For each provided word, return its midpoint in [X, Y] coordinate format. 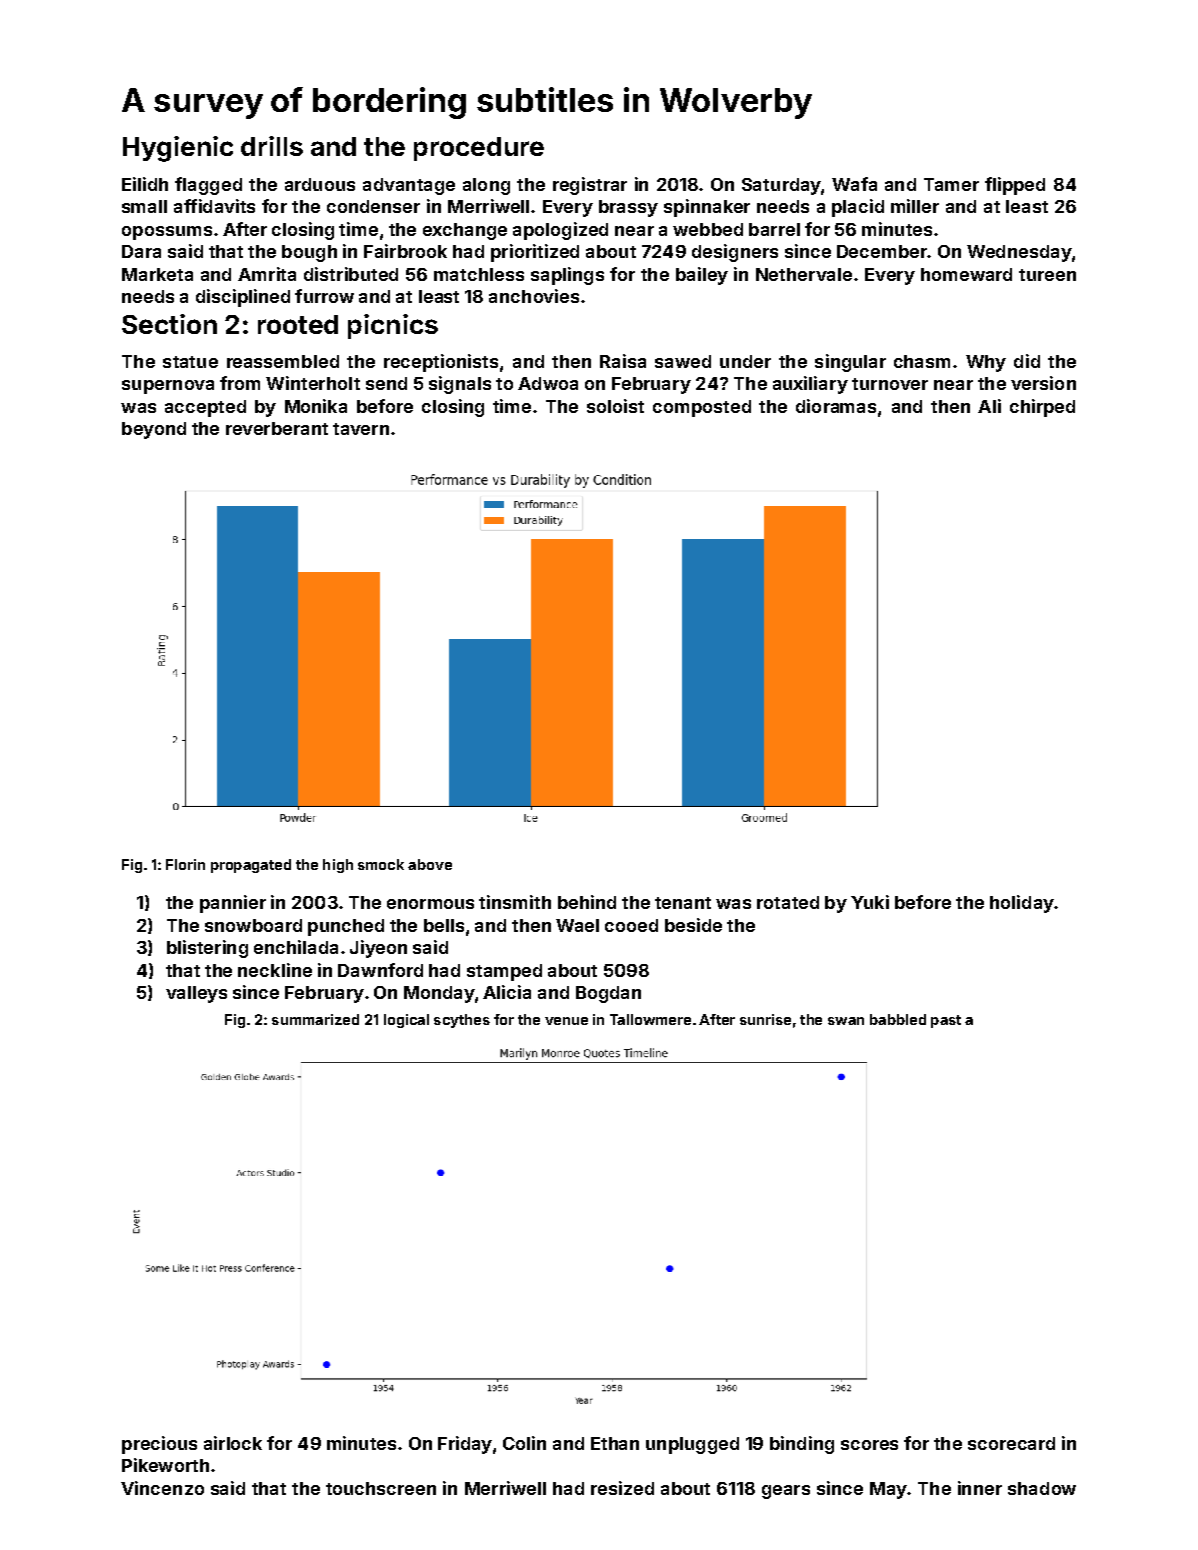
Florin [185, 864]
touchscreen [381, 1488]
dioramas [836, 406]
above [430, 864]
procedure [479, 149]
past [946, 1021]
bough [309, 253]
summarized [315, 1019]
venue [566, 1021]
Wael [577, 925]
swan [846, 1021]
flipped [1015, 186]
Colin [524, 1443]
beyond [154, 430]
